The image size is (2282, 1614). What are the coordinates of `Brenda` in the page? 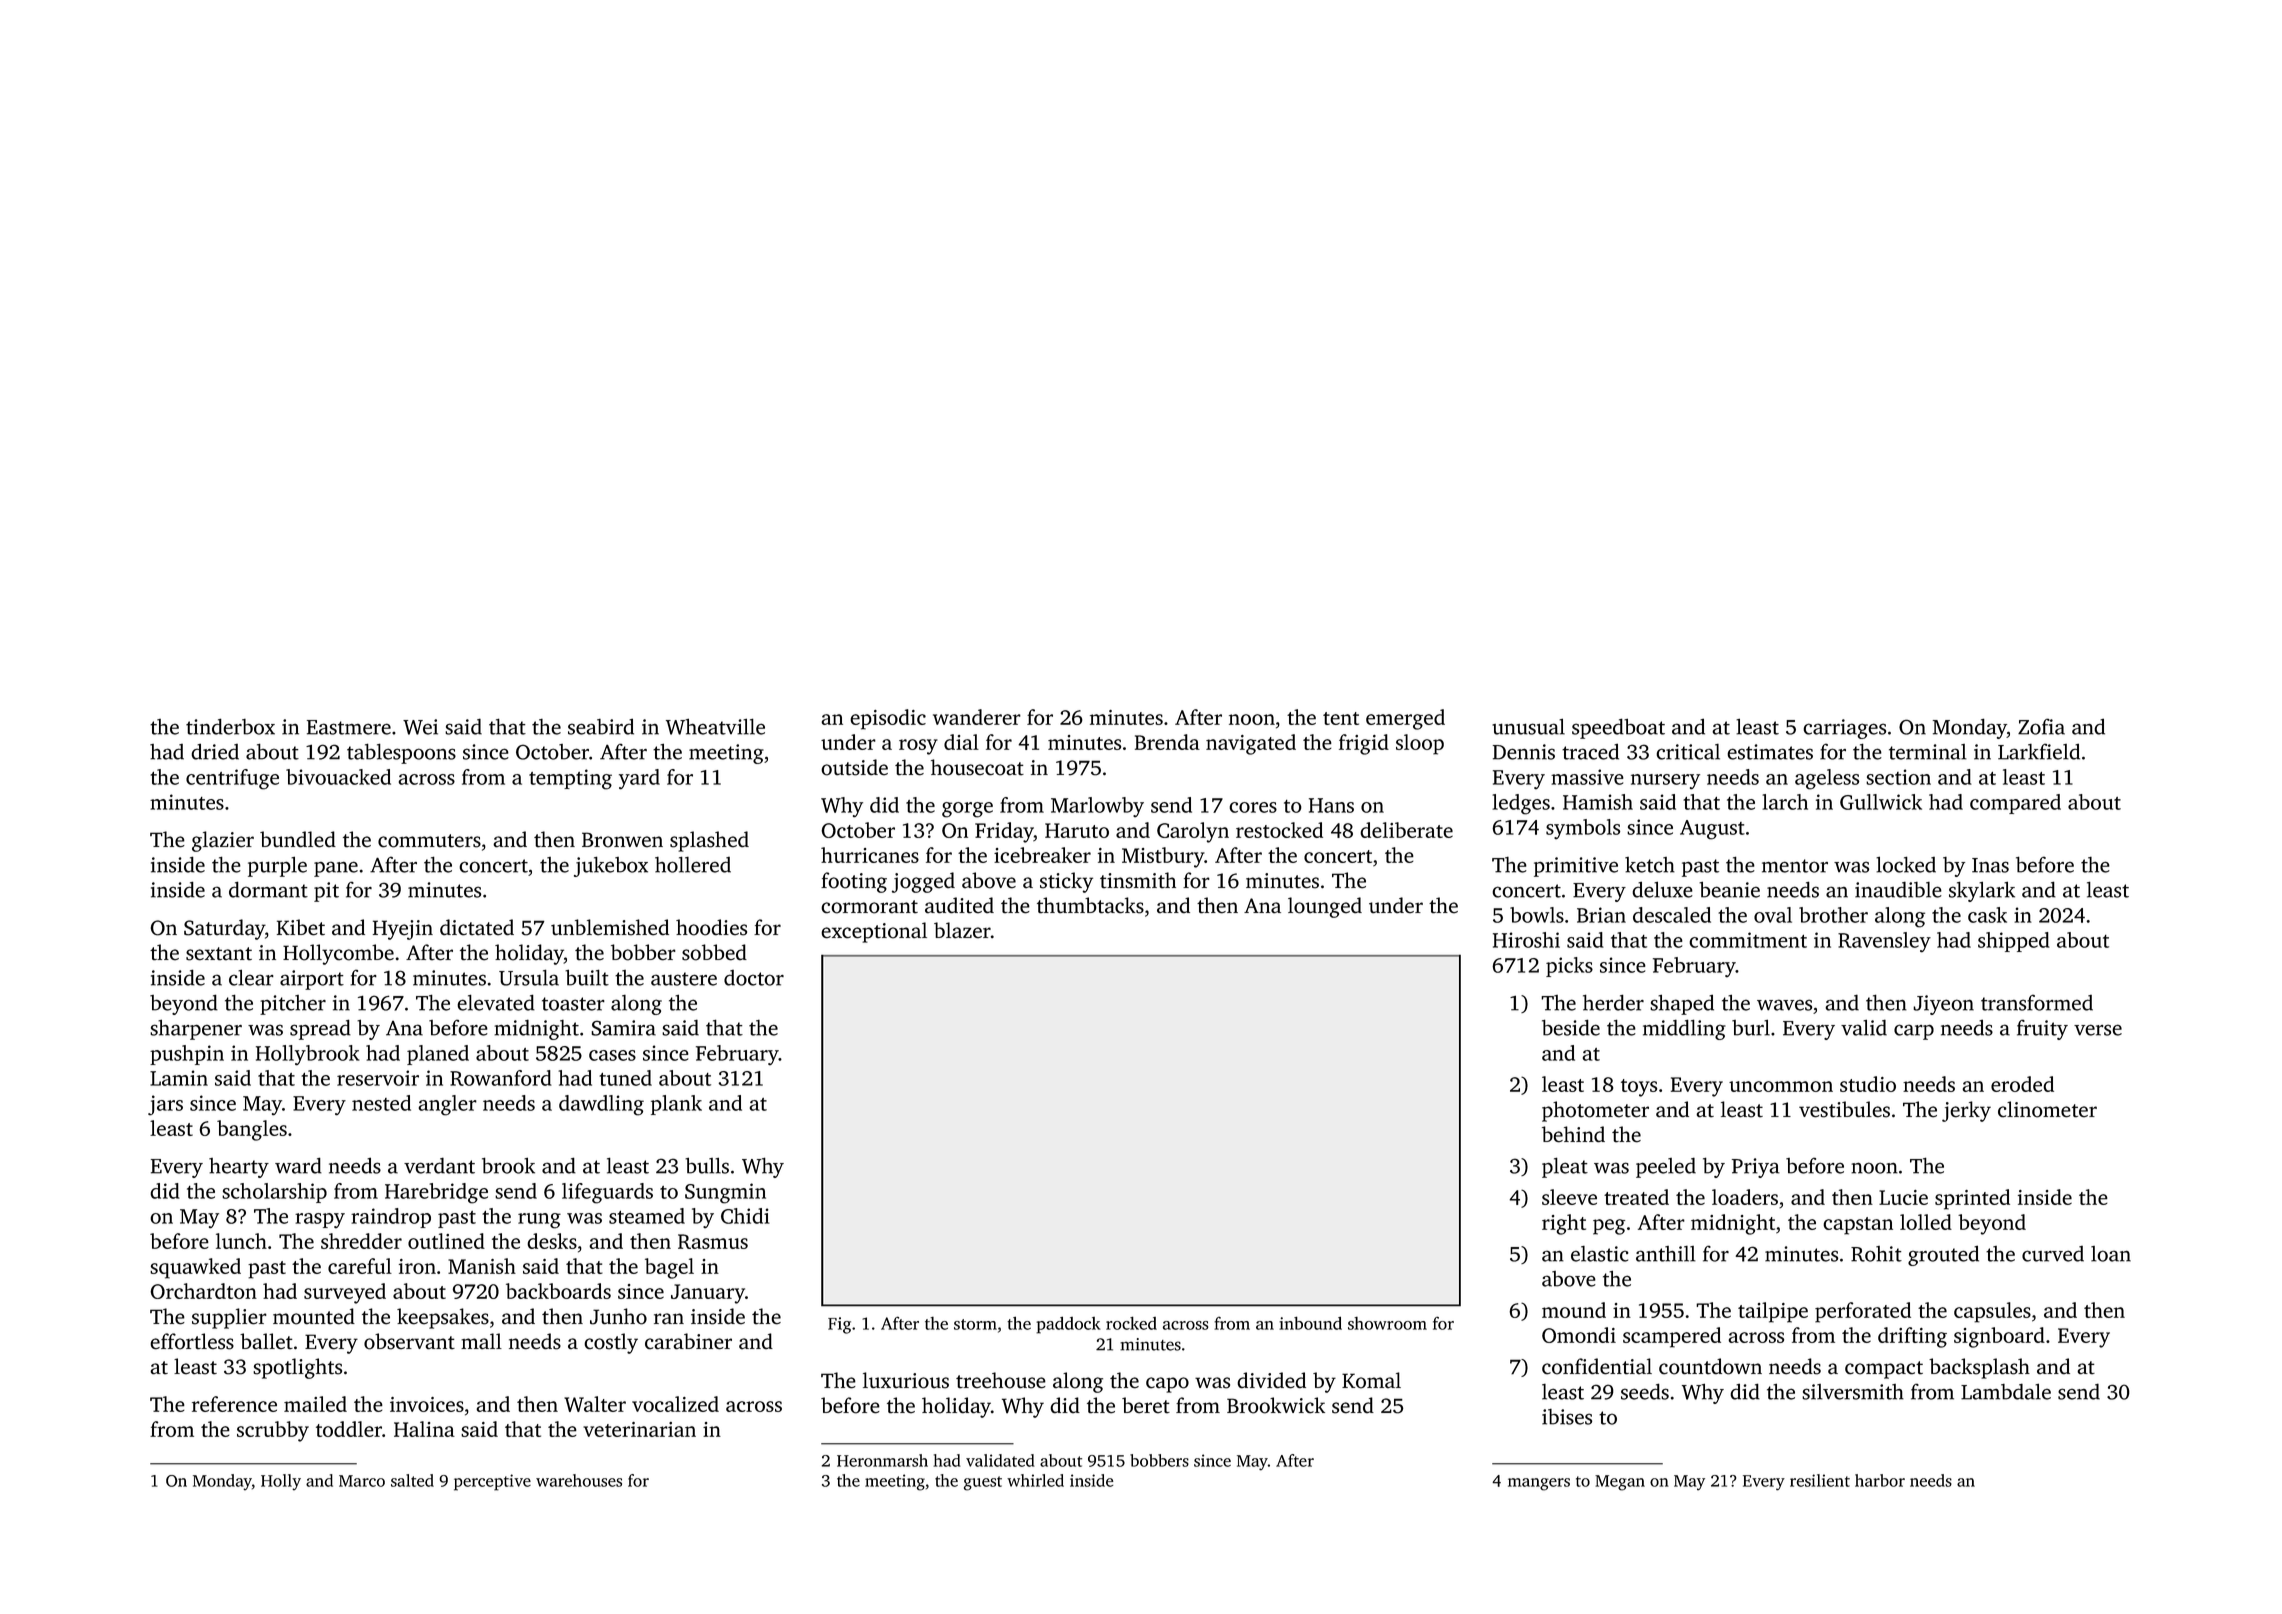 It's located at (1167, 742).
